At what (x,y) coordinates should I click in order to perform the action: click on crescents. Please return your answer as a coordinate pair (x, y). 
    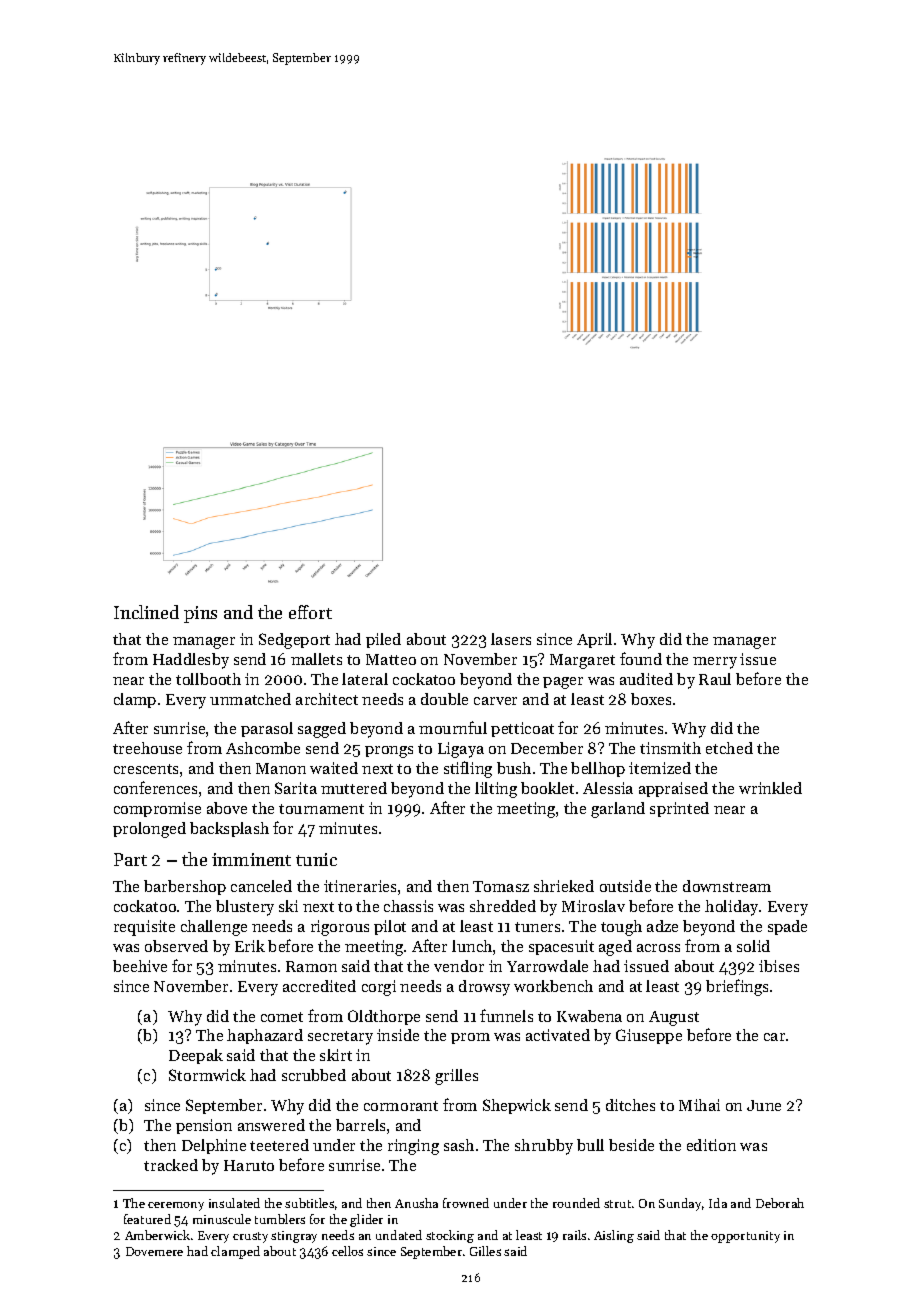
    Looking at the image, I should click on (146, 769).
